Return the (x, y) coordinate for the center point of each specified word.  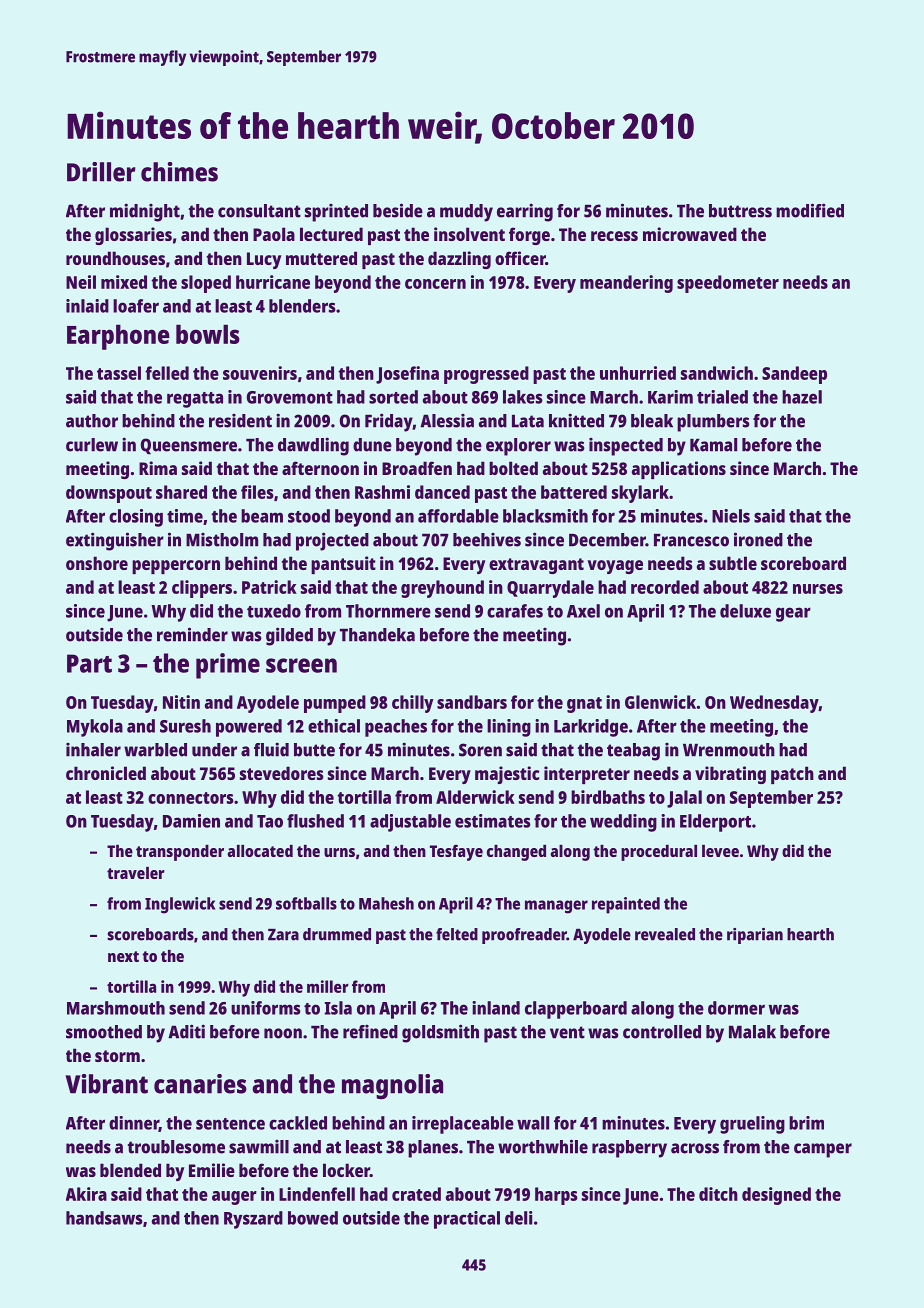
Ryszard (253, 1220)
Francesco (691, 540)
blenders (302, 306)
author (92, 421)
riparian (755, 936)
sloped (206, 284)
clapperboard (576, 1010)
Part (89, 663)
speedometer (728, 284)
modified (810, 210)
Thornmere (388, 611)
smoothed (104, 1032)
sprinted (336, 213)
